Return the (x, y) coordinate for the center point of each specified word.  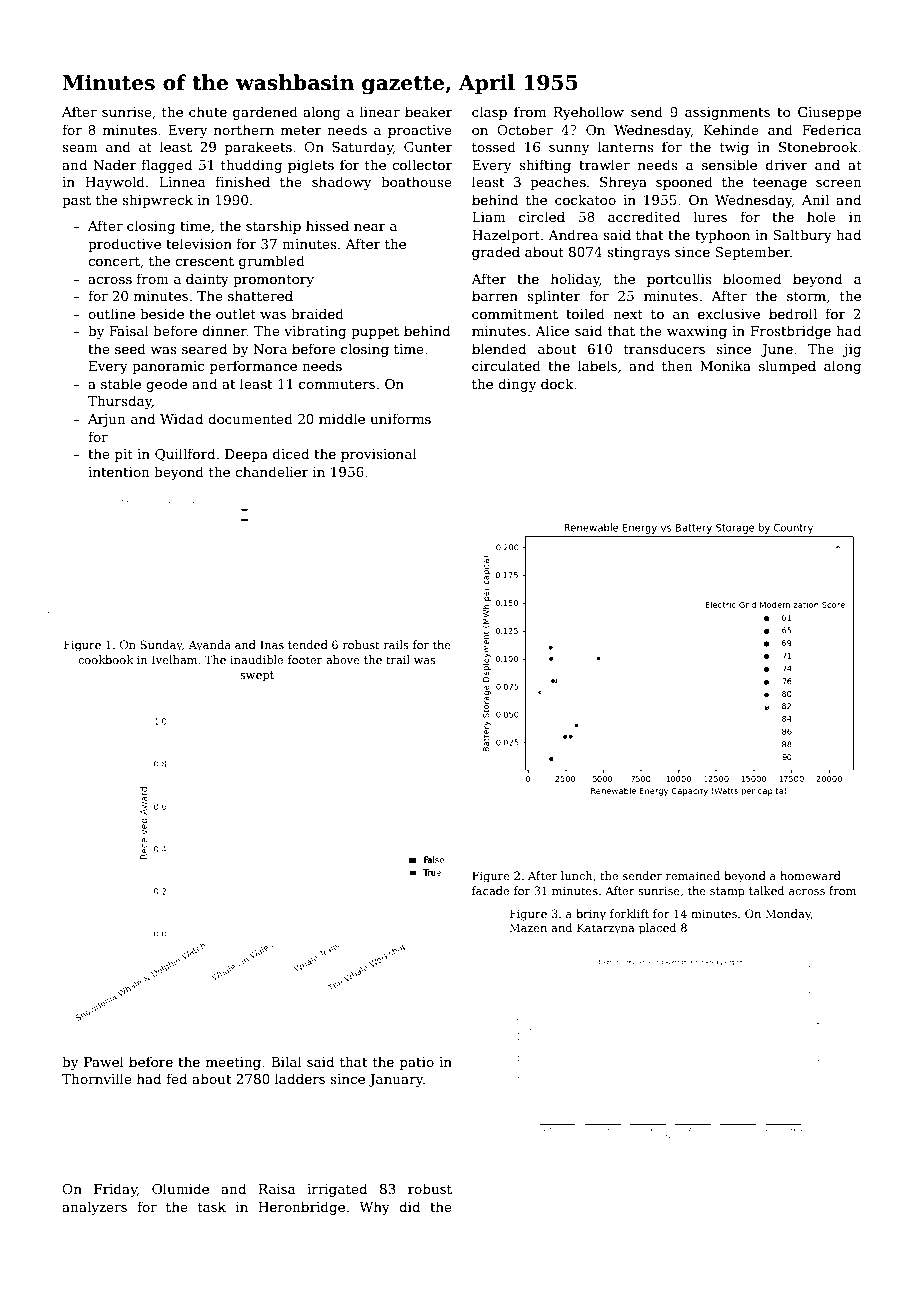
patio (417, 1063)
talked (766, 890)
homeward (810, 875)
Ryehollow (589, 113)
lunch (576, 875)
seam (80, 148)
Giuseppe (829, 113)
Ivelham (174, 659)
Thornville (97, 1078)
